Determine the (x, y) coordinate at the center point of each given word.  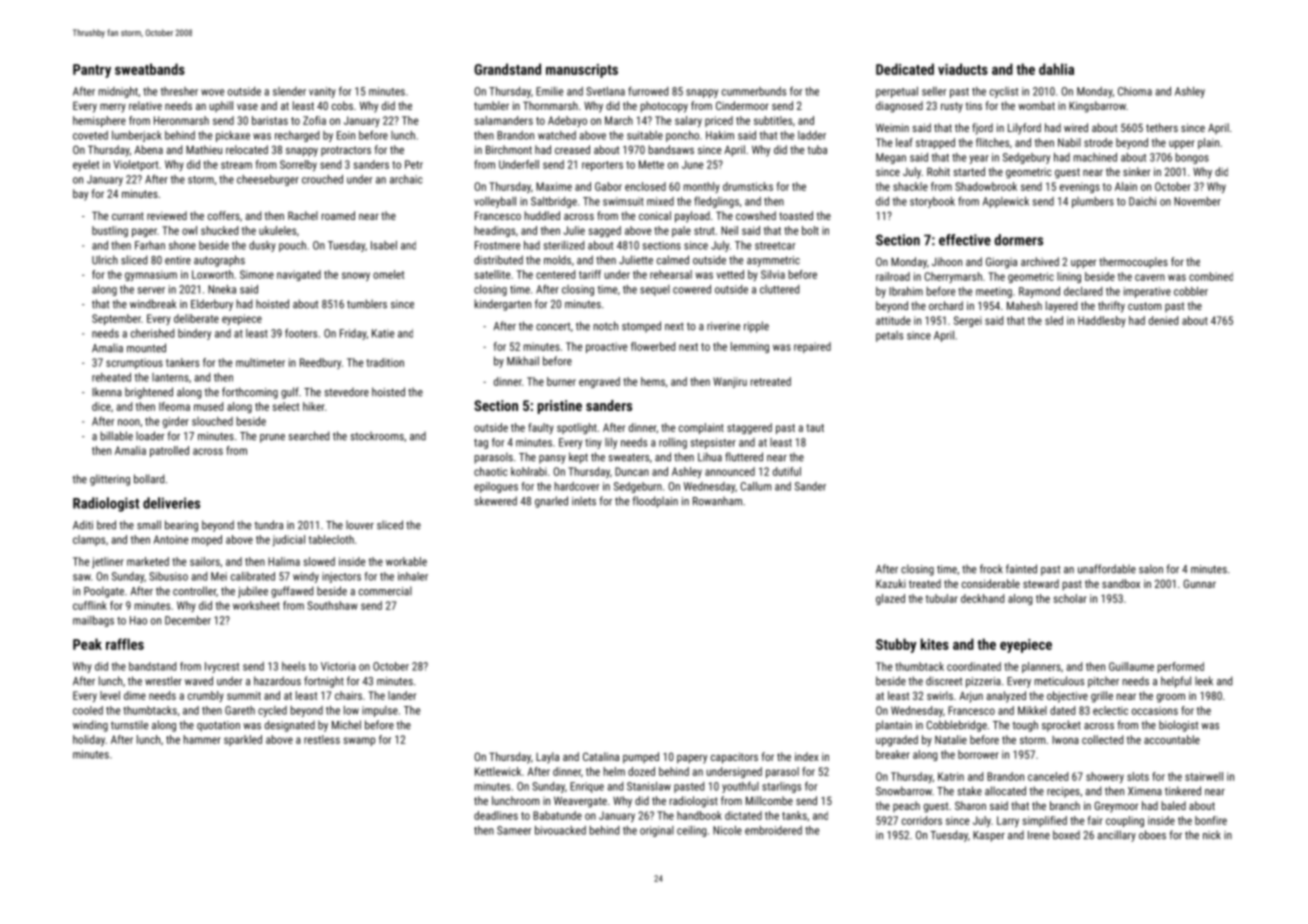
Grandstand (507, 69)
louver (360, 525)
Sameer (514, 830)
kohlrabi (529, 471)
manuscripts (582, 71)
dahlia (1056, 69)
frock (991, 569)
